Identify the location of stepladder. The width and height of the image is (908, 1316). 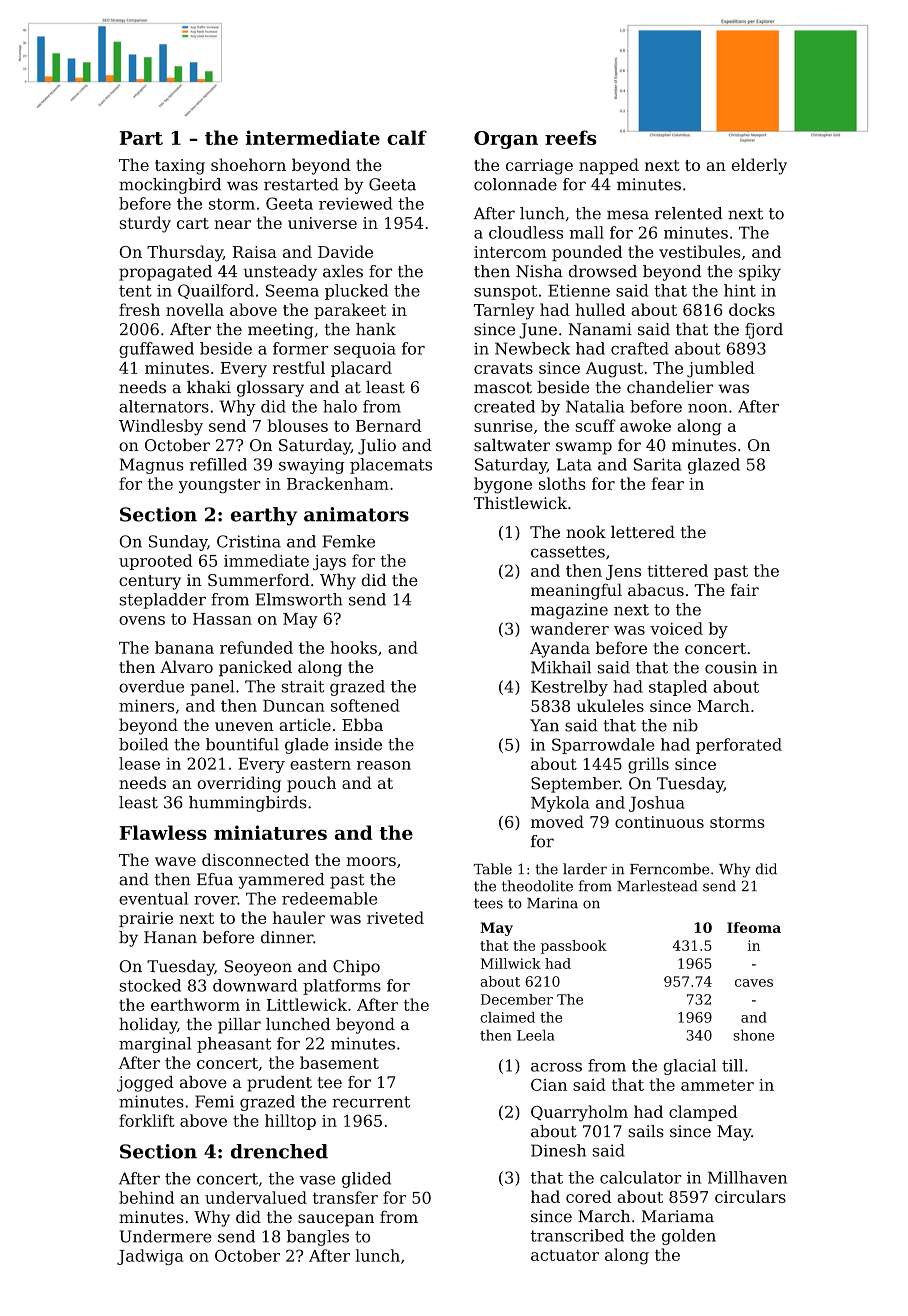
(162, 601).
